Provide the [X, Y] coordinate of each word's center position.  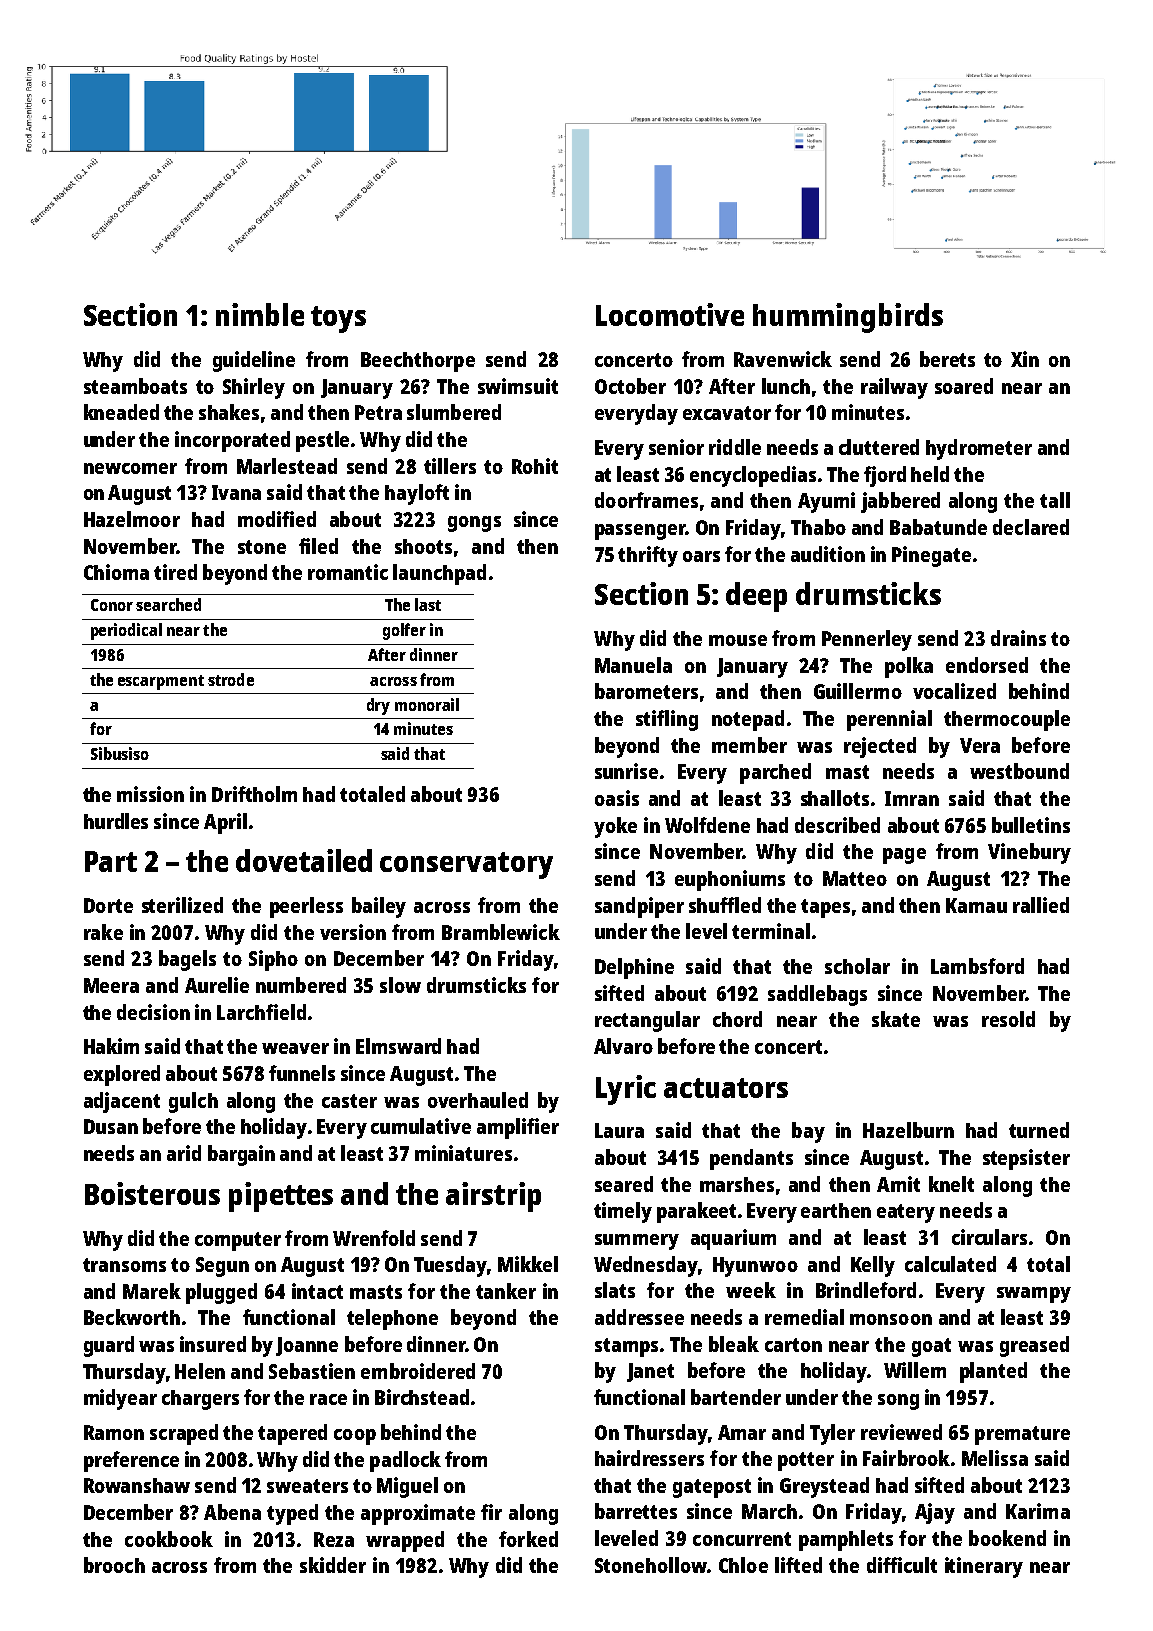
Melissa [995, 1458]
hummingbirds [848, 318]
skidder [333, 1565]
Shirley [254, 388]
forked [528, 1539]
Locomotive [670, 314]
